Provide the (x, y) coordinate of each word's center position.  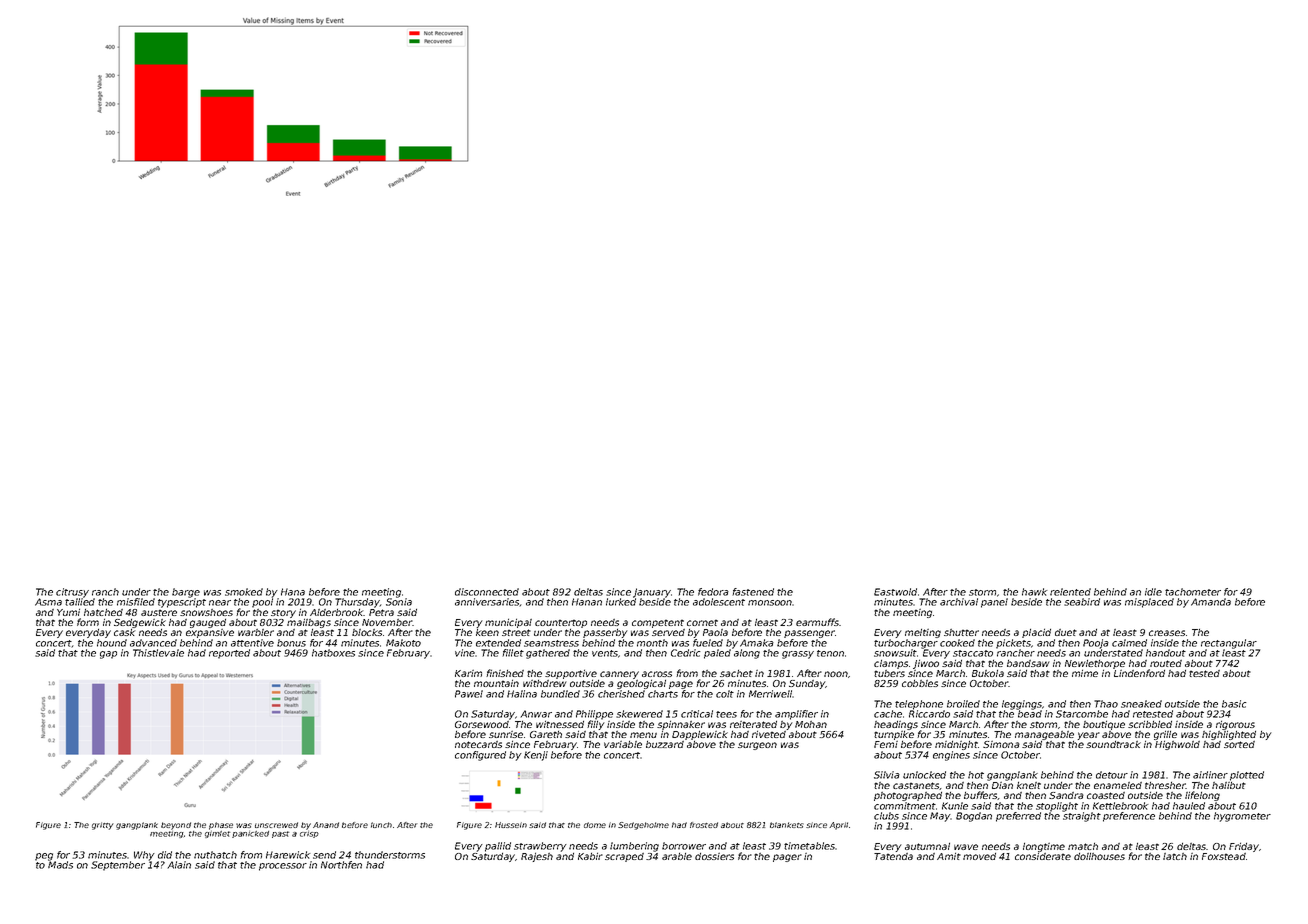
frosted (704, 825)
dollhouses (1099, 856)
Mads (60, 865)
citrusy (72, 593)
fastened (753, 592)
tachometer (1193, 592)
